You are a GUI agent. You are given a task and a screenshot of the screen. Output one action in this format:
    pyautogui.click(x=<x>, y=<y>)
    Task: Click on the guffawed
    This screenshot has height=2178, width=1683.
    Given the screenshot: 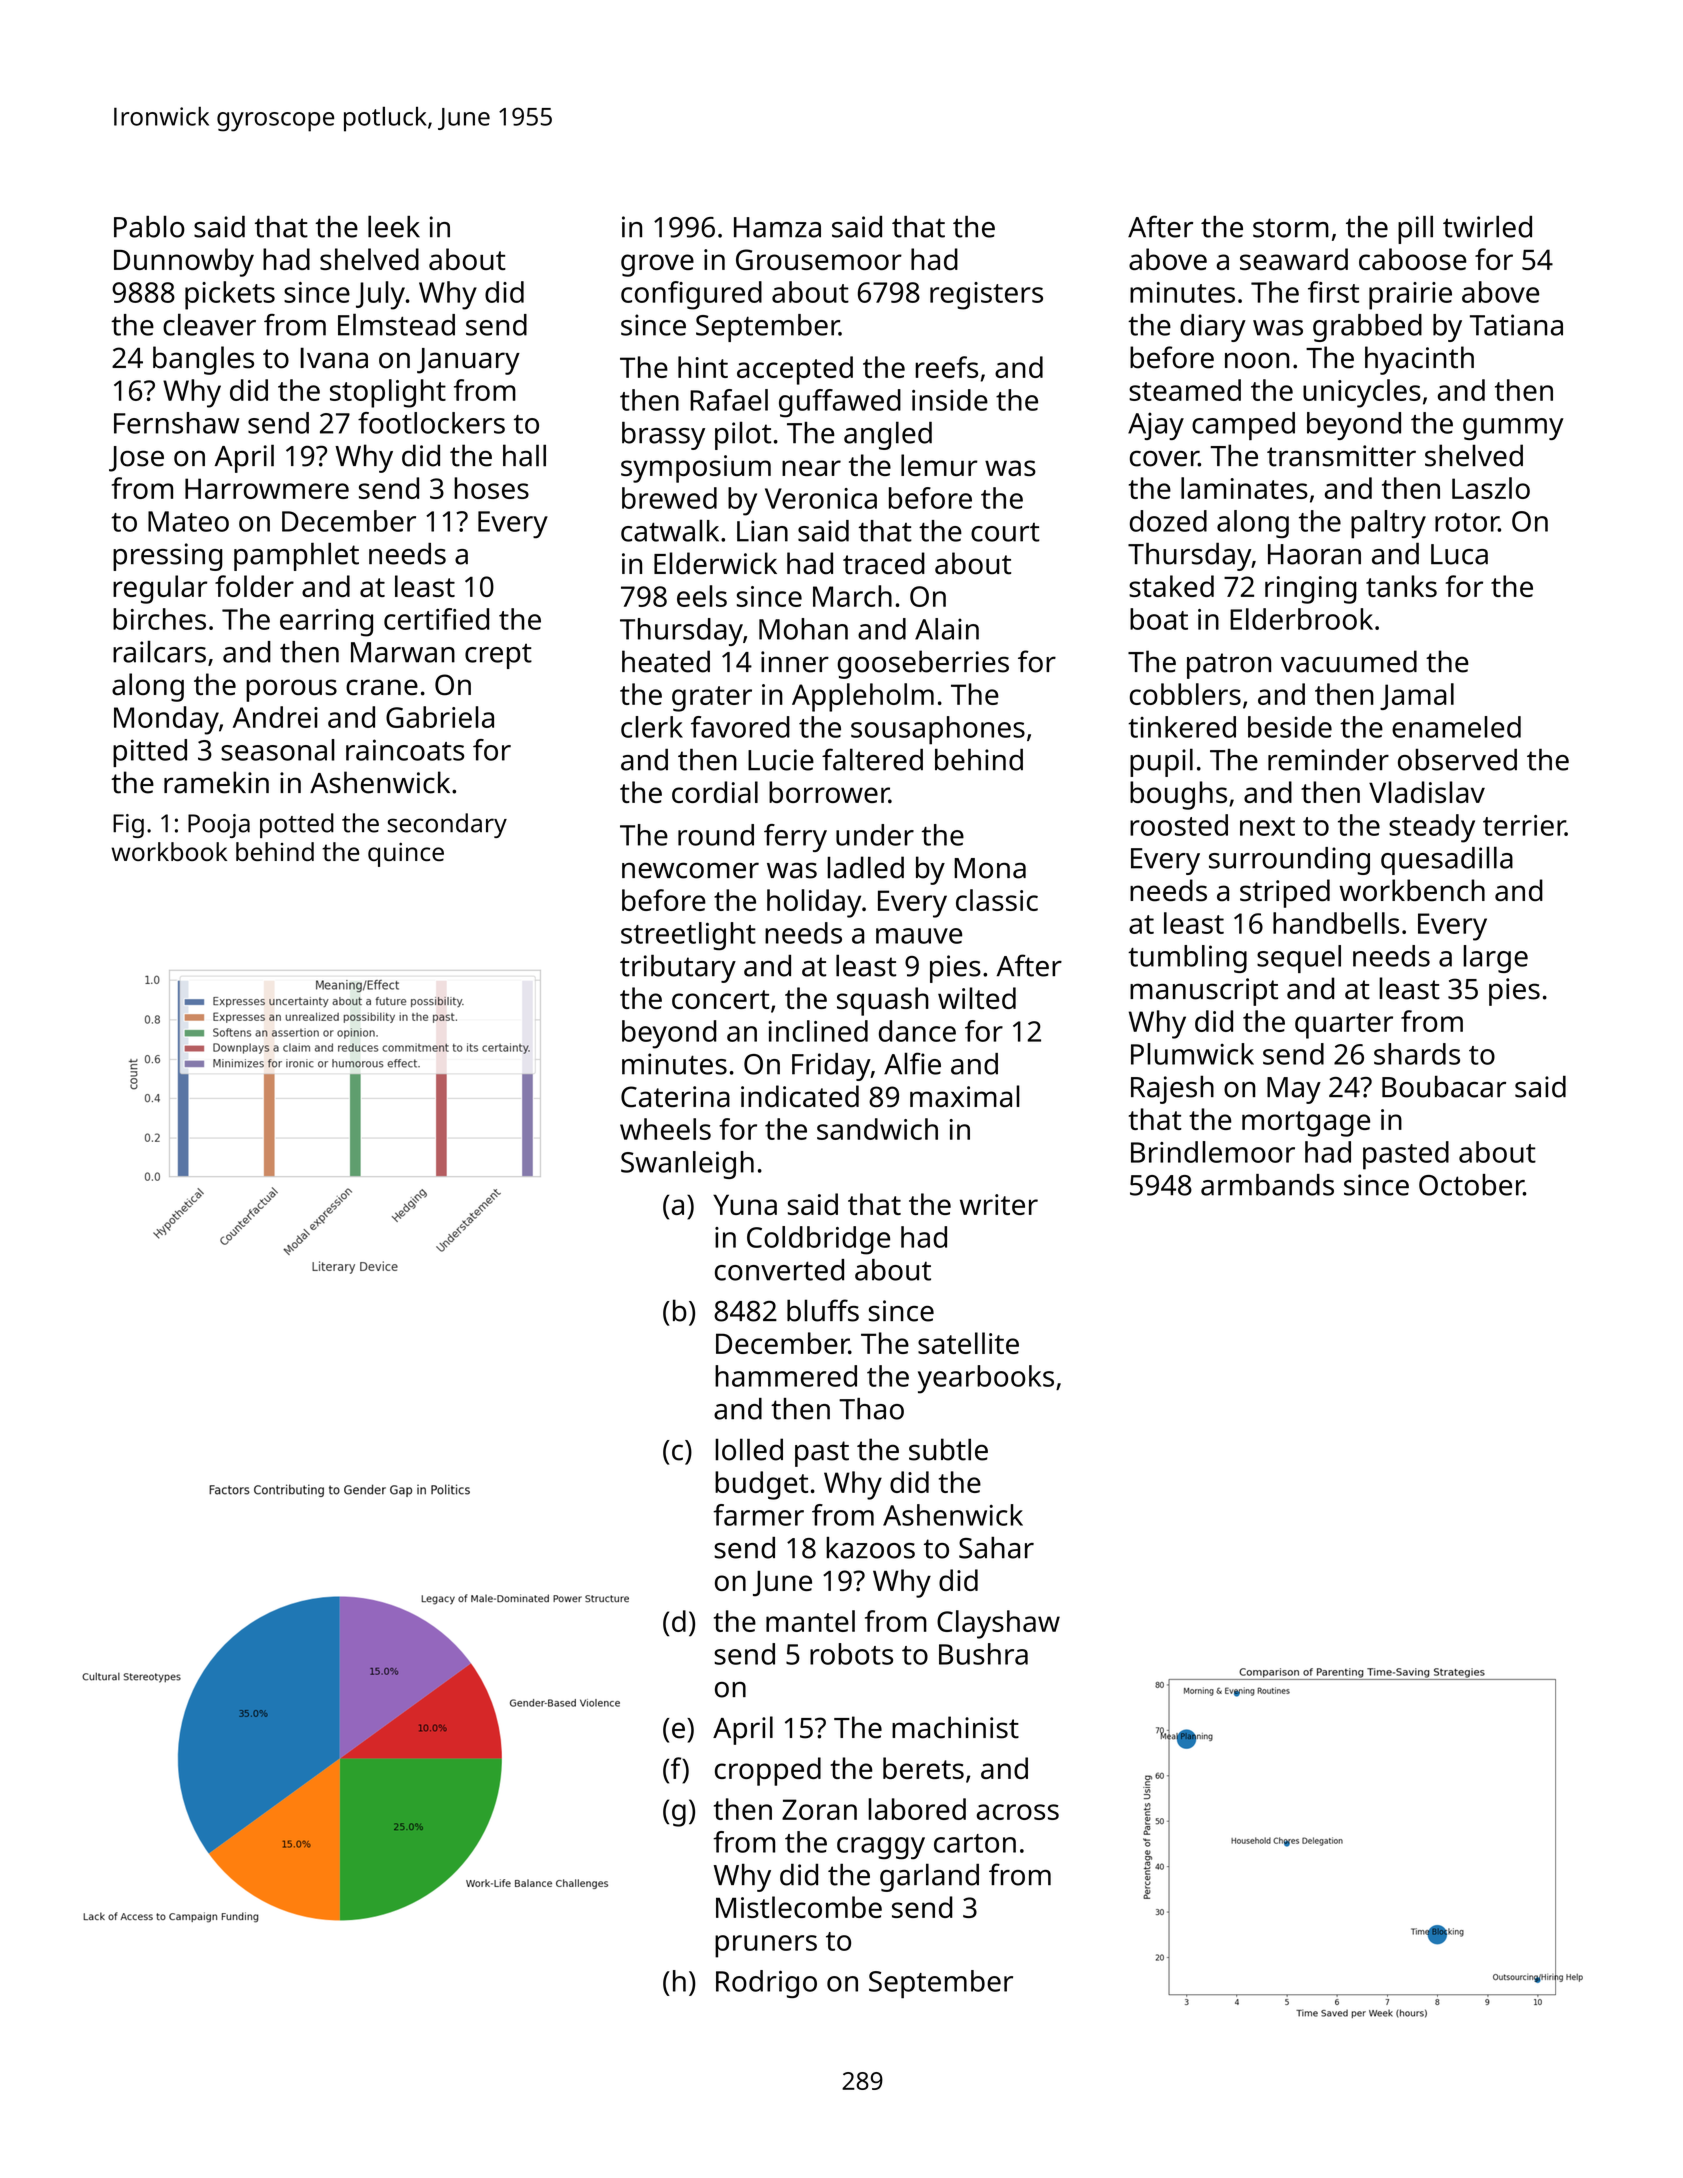 What is the action you would take?
    pyautogui.click(x=840, y=403)
